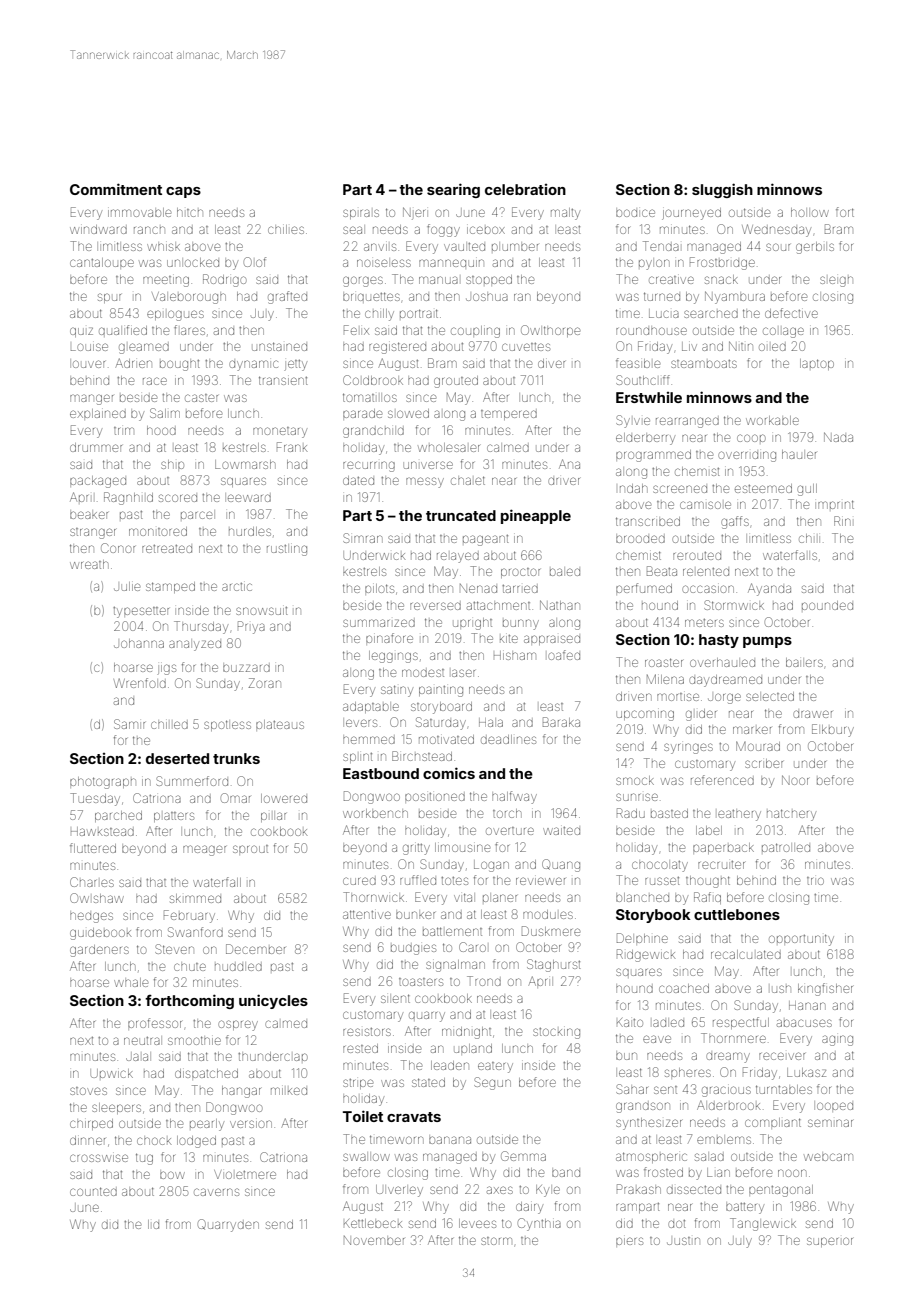 Image resolution: width=924 pixels, height=1308 pixels. Describe the element at coordinates (93, 848) in the document. I see `fluttered` at that location.
